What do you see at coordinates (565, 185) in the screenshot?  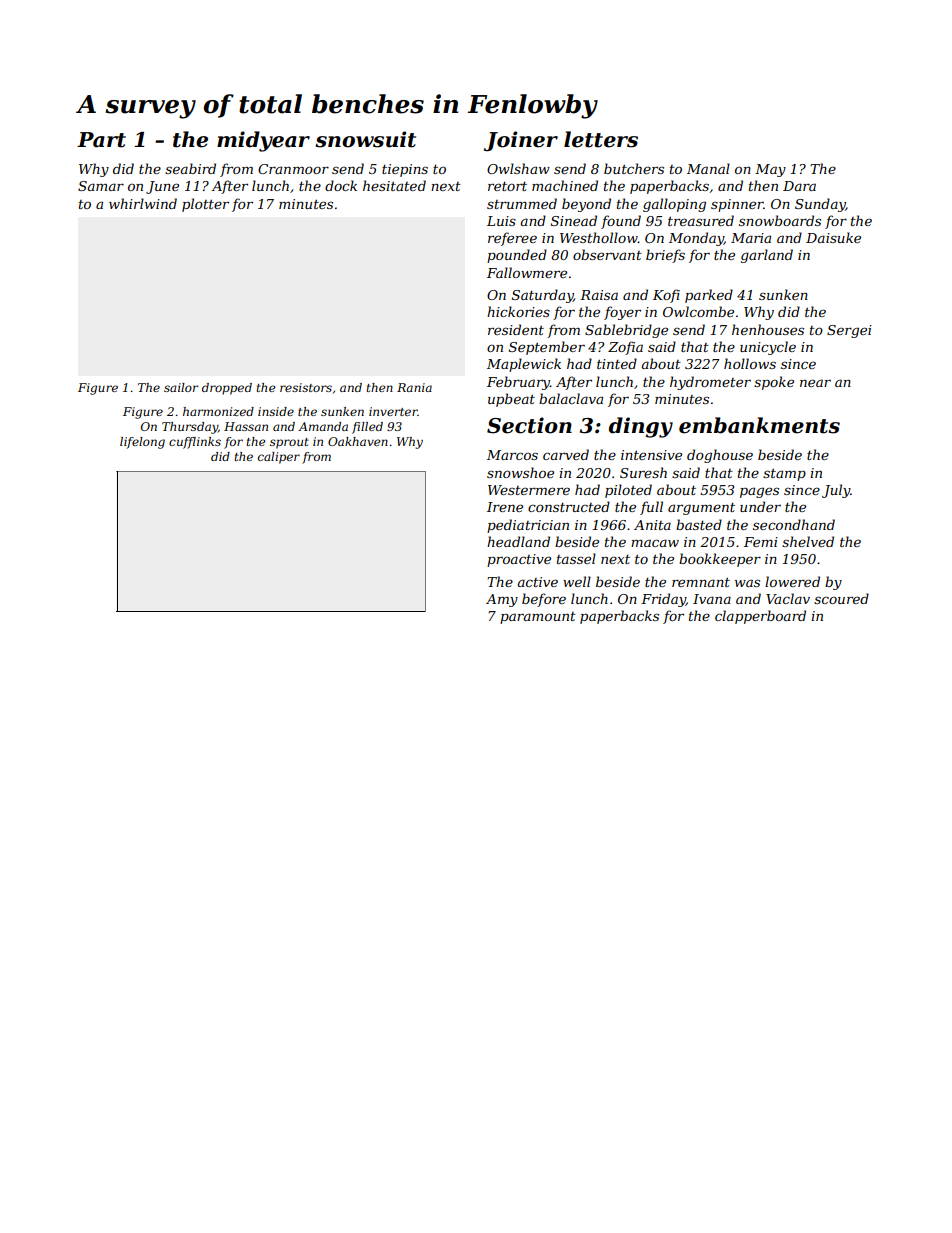 I see `machined` at bounding box center [565, 185].
